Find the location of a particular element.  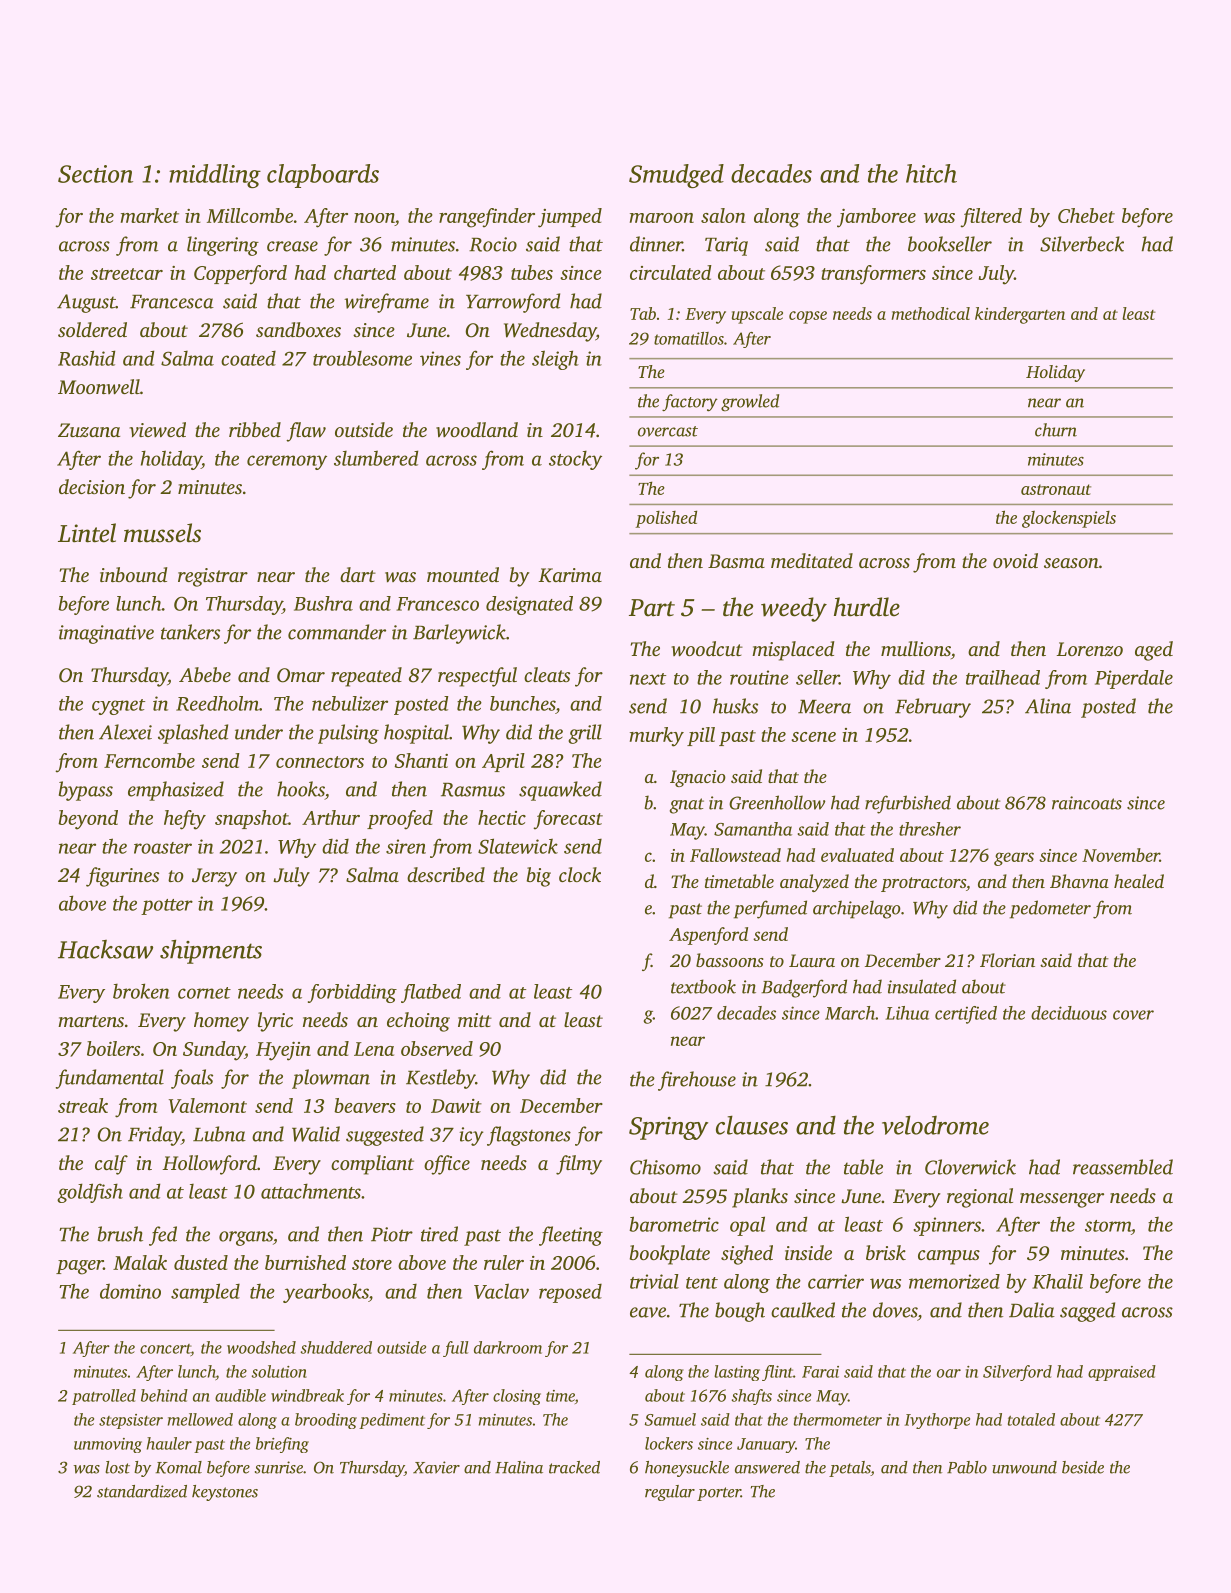

Lintel is located at coordinates (87, 533).
